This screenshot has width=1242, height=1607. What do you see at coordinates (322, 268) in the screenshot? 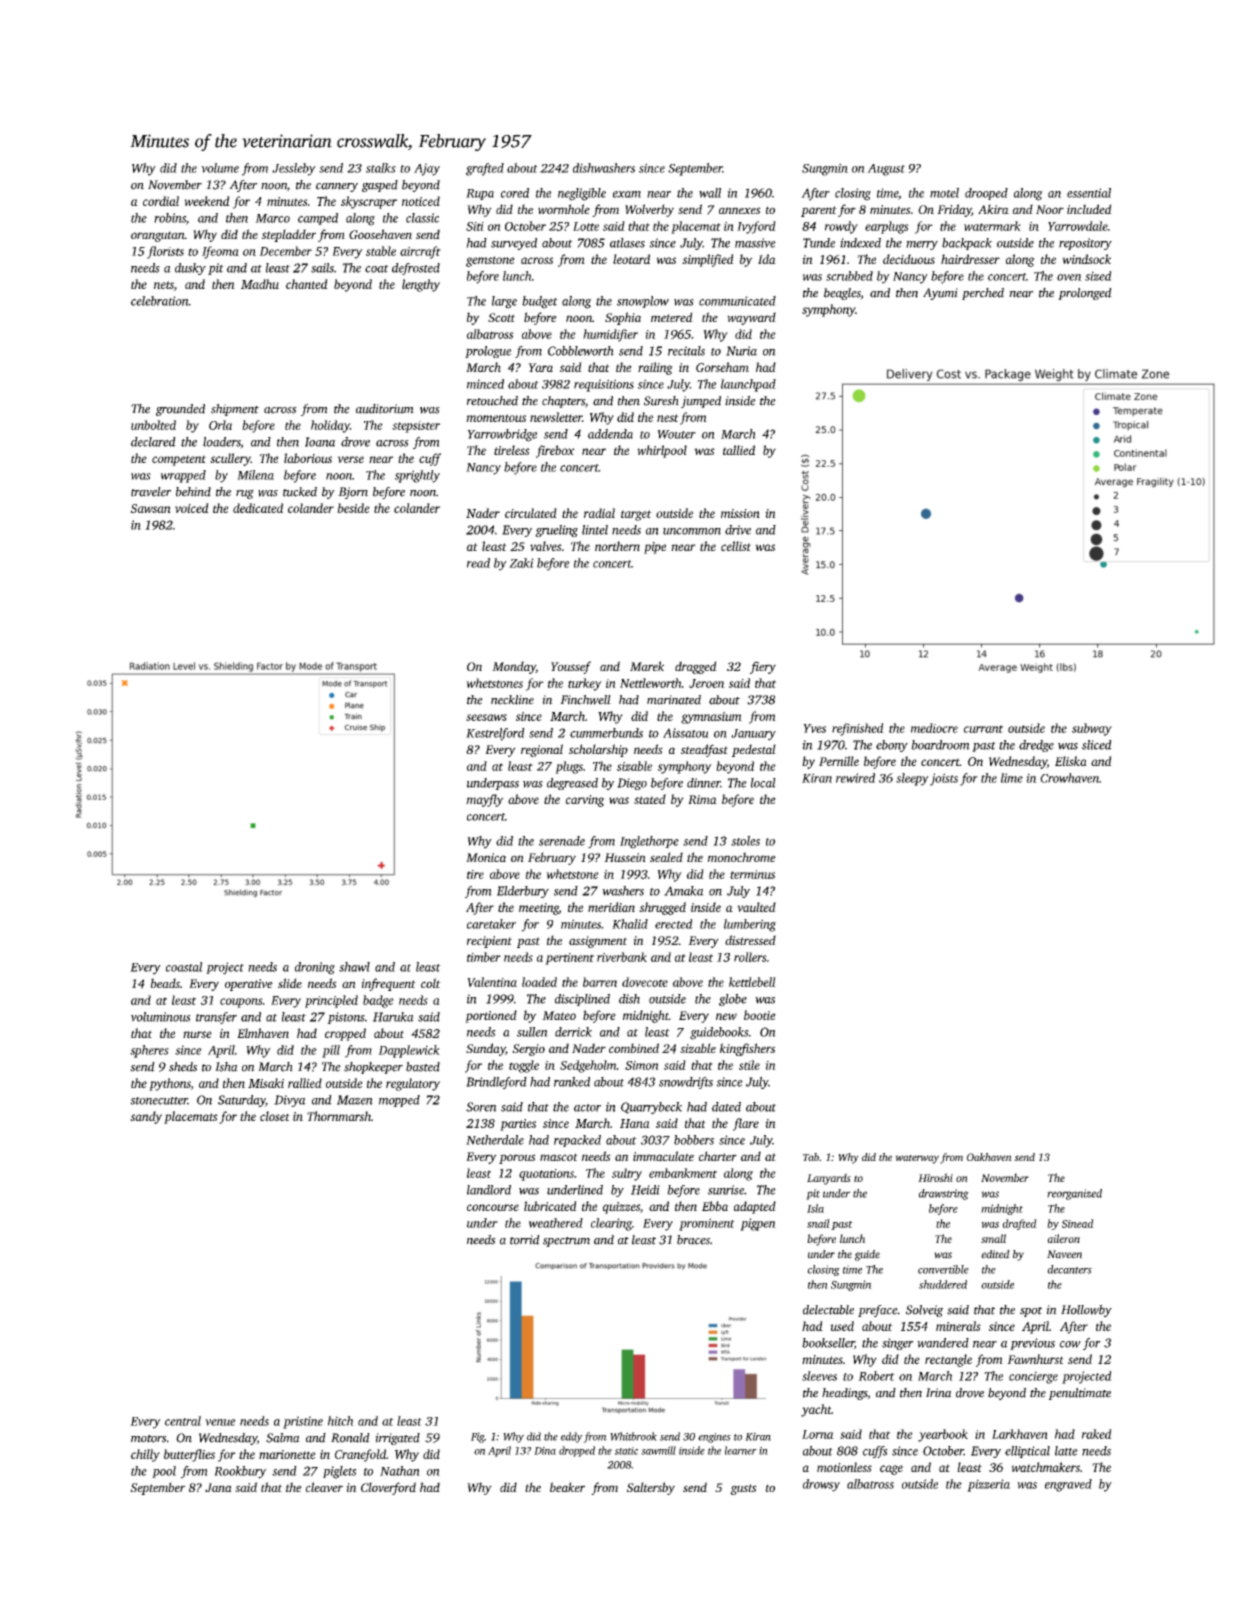
I see `sails` at bounding box center [322, 268].
